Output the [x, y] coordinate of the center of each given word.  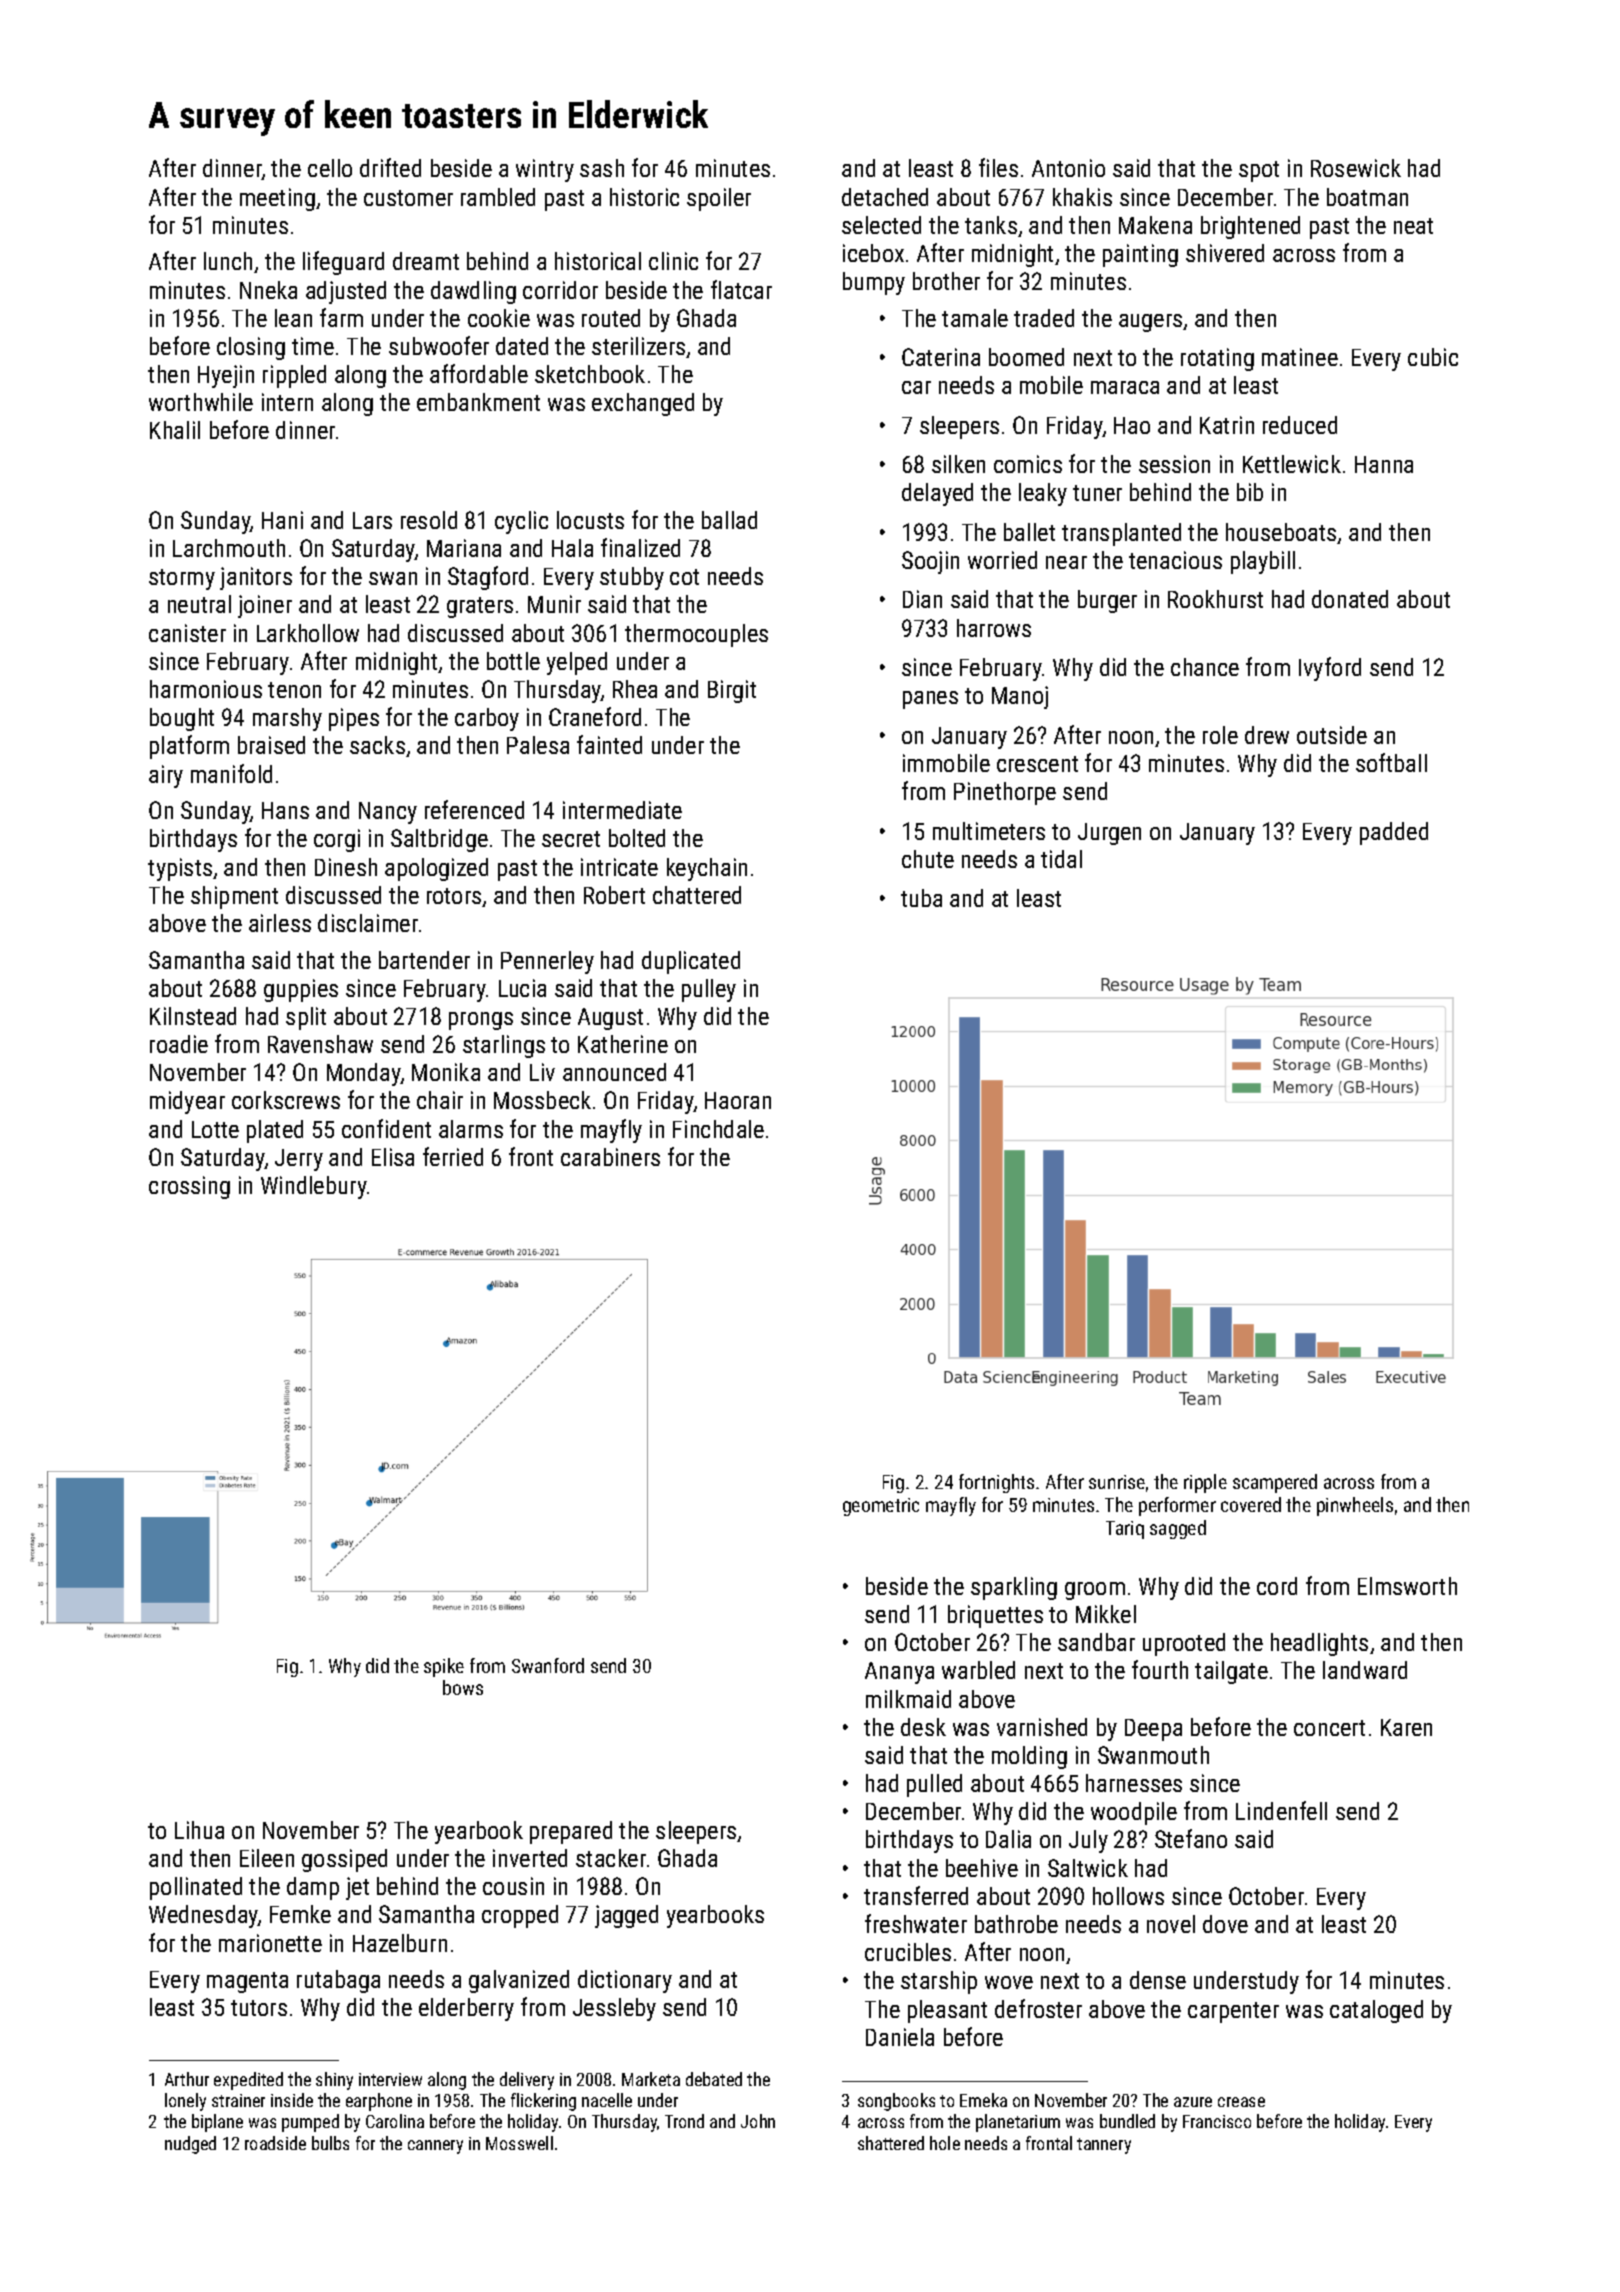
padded [1394, 833]
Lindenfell [1281, 1810]
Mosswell [519, 2143]
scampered [1275, 1483]
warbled [978, 1670]
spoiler [719, 199]
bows [463, 1687]
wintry [545, 170]
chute [928, 859]
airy [166, 776]
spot [1259, 171]
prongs [481, 1021]
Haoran [738, 1100]
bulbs [330, 2143]
